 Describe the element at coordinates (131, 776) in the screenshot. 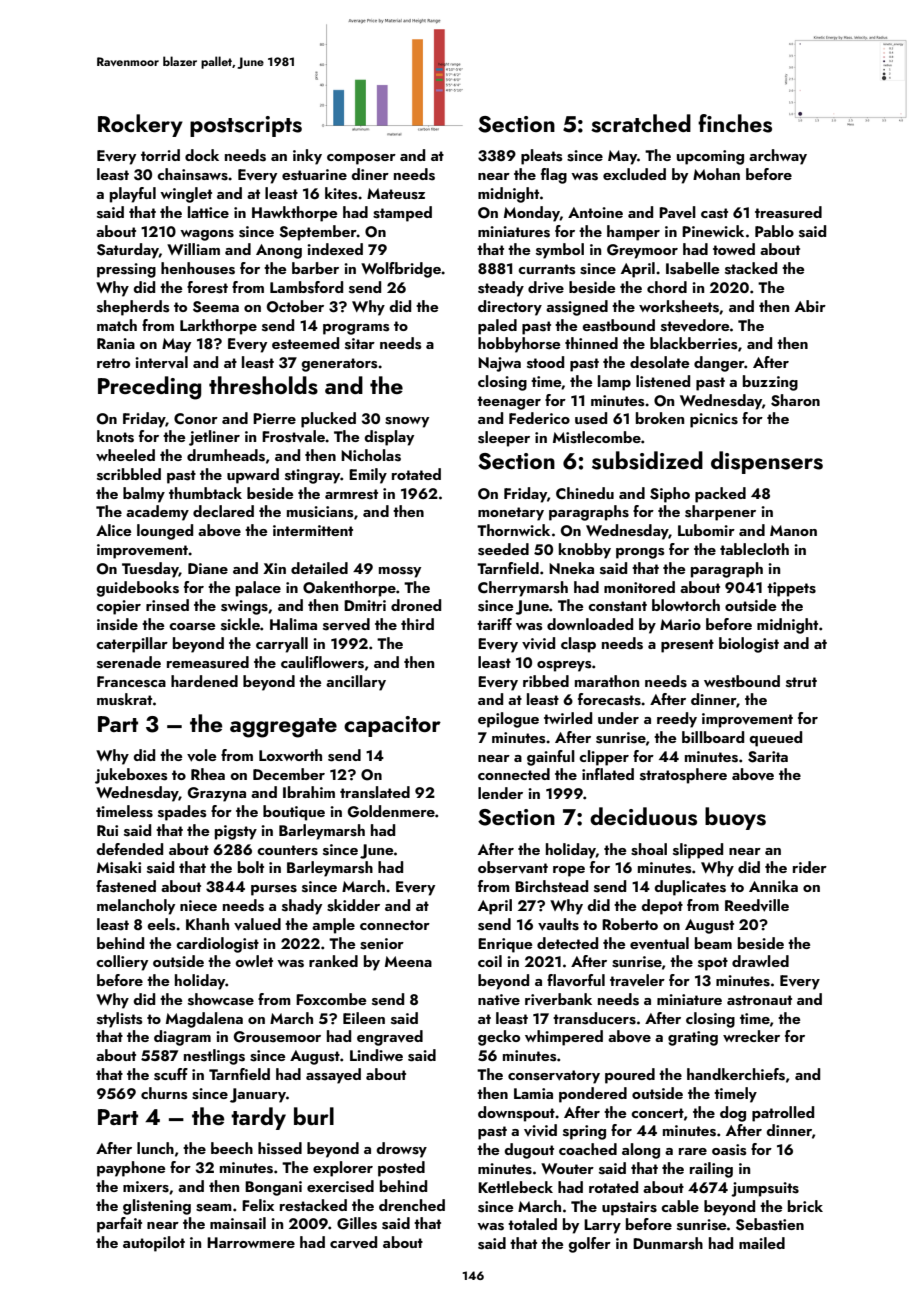

I see `jukeboxes` at that location.
